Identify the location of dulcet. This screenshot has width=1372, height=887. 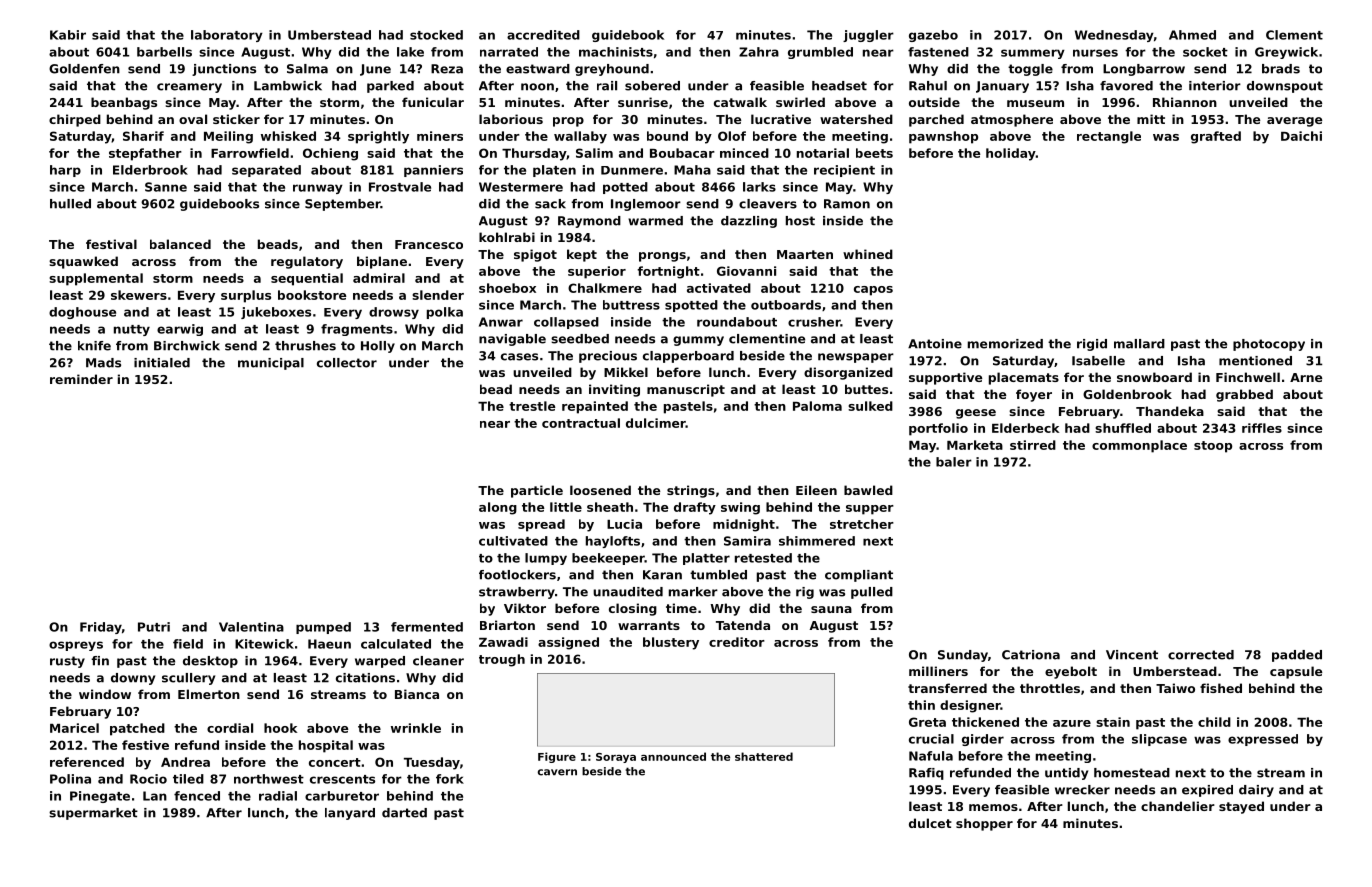
(930, 823).
